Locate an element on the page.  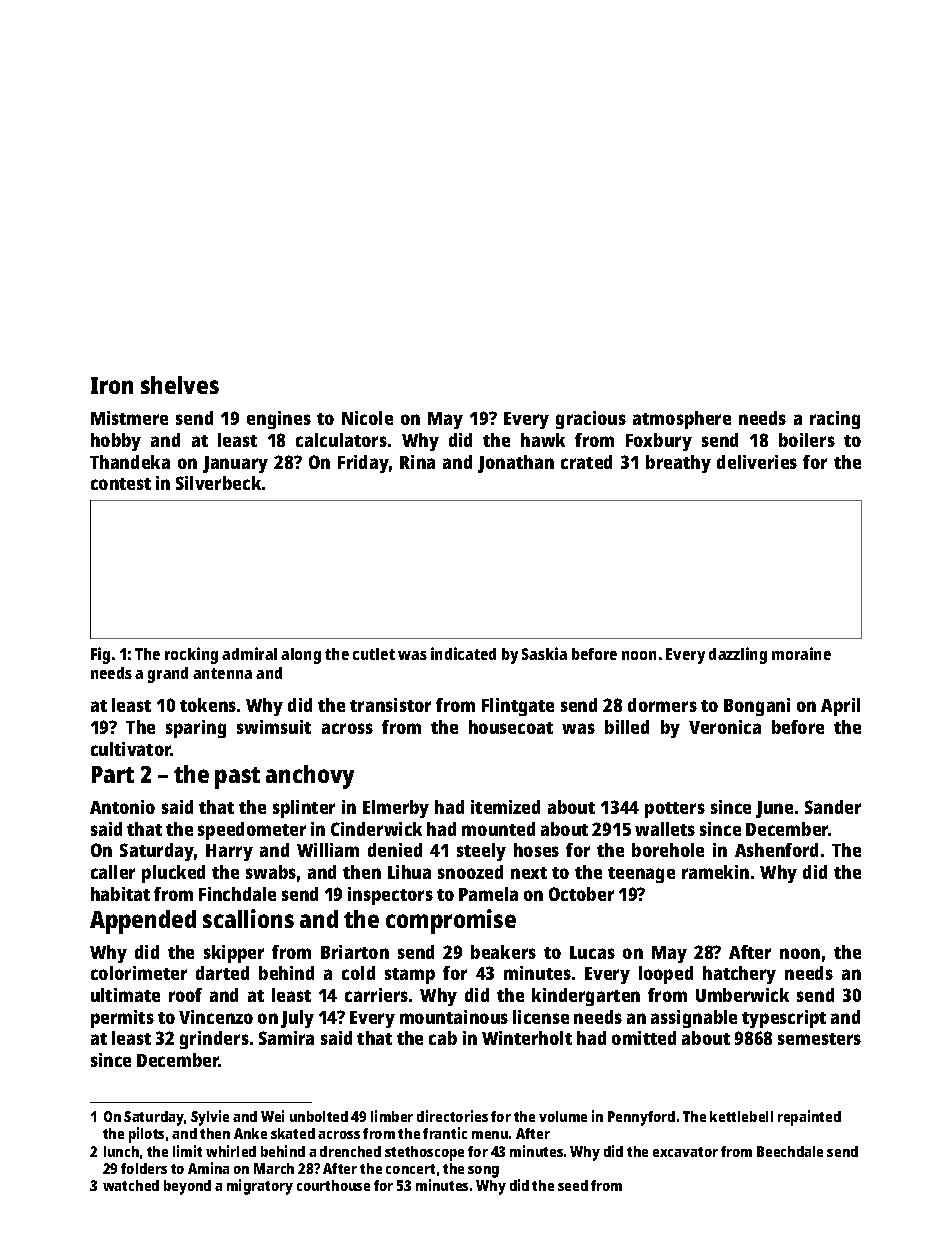
mountainous is located at coordinates (454, 1017).
